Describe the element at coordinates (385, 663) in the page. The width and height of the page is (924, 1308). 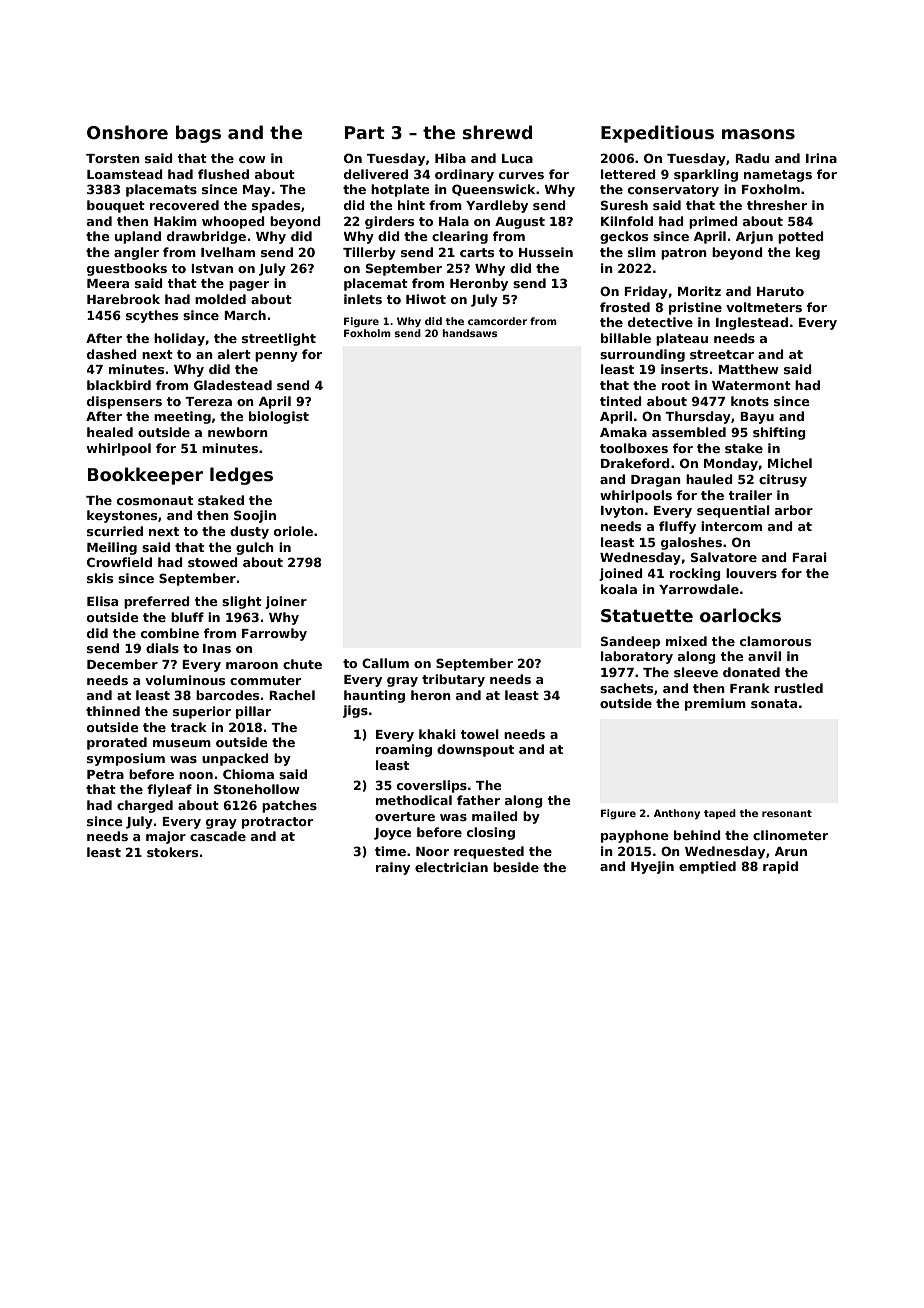
I see `Callum` at that location.
